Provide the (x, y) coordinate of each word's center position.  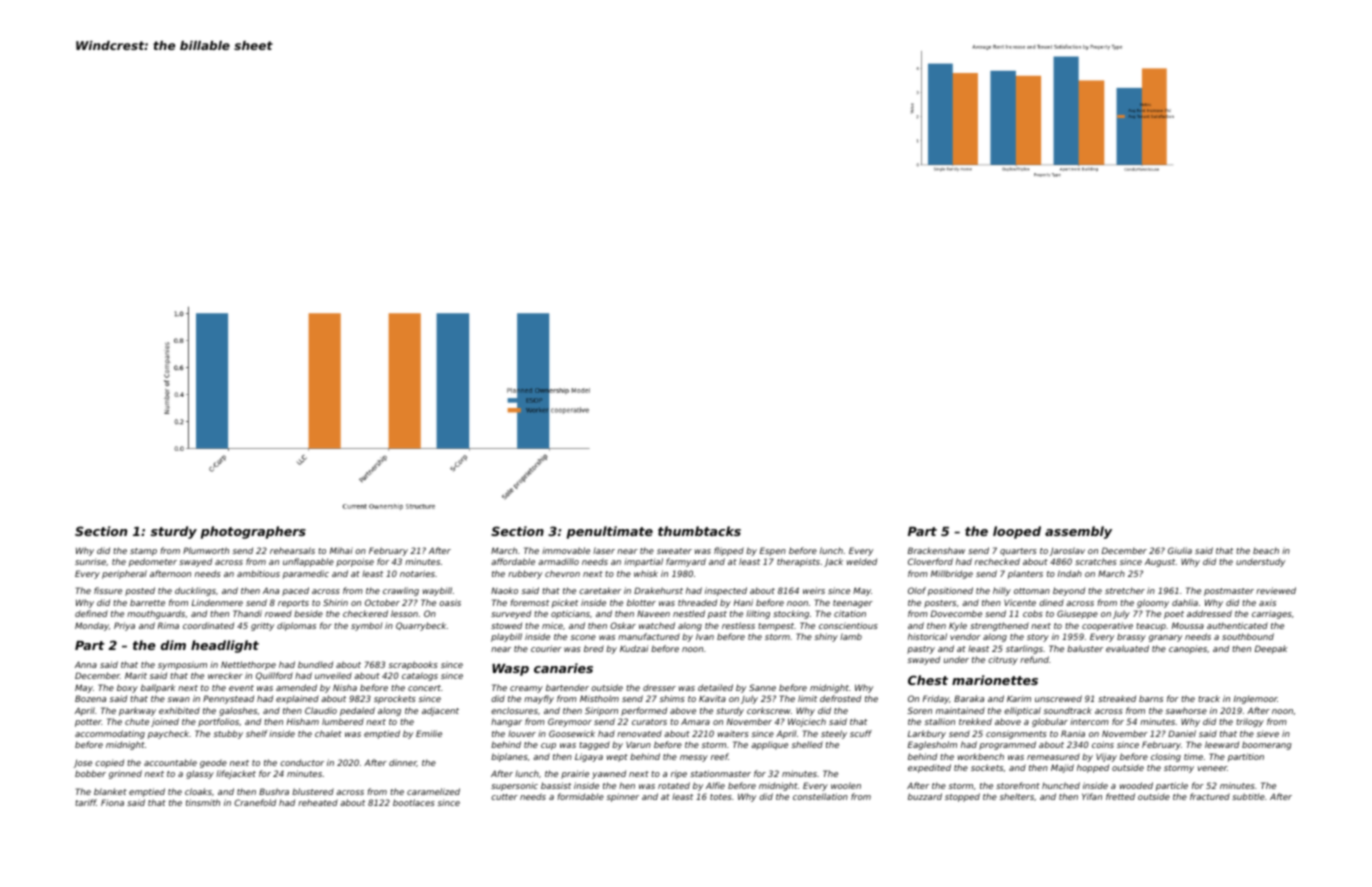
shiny (826, 637)
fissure (108, 590)
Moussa (1188, 625)
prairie (575, 774)
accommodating (110, 734)
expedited (929, 768)
